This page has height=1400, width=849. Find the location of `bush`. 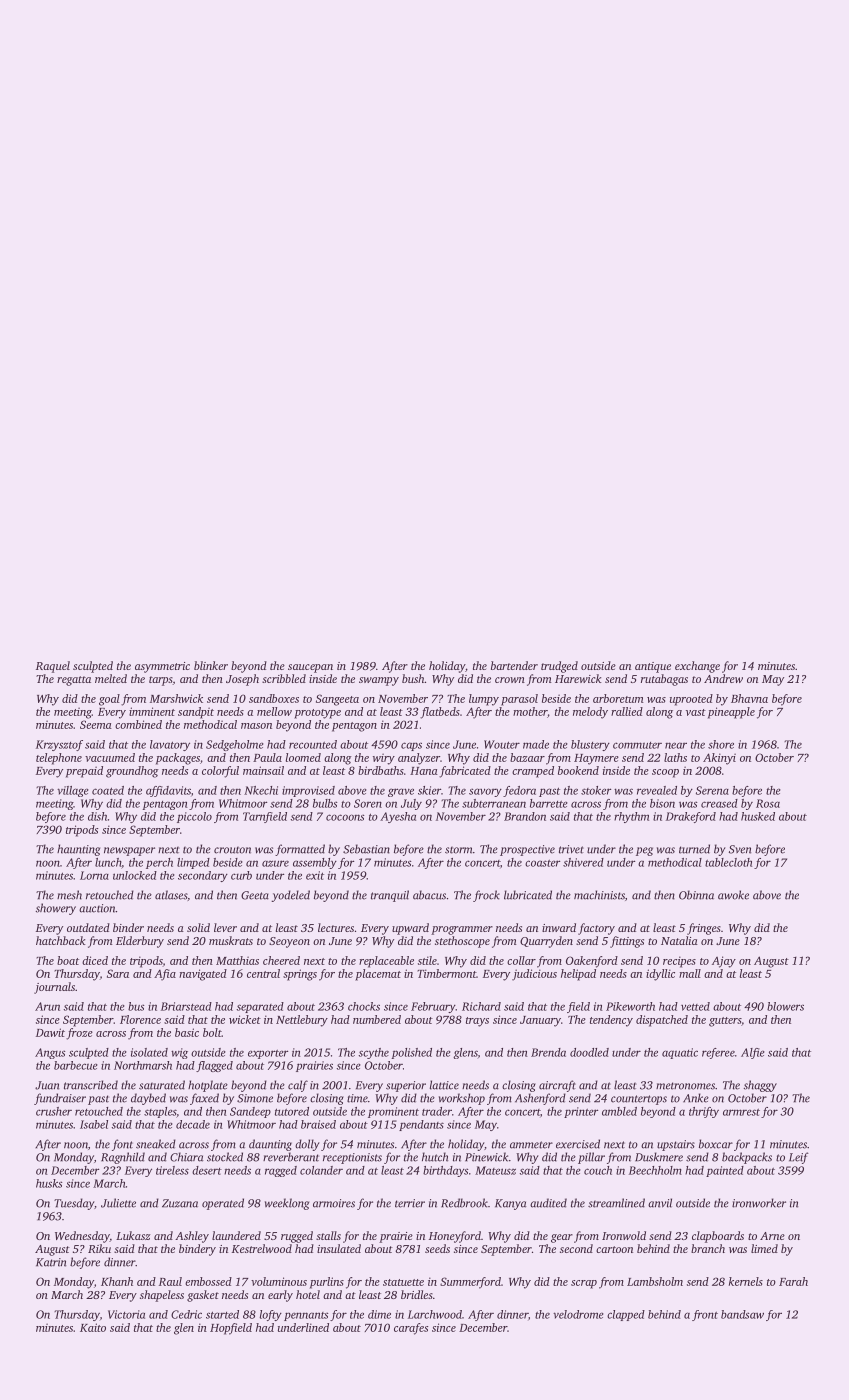

bush is located at coordinates (413, 678).
